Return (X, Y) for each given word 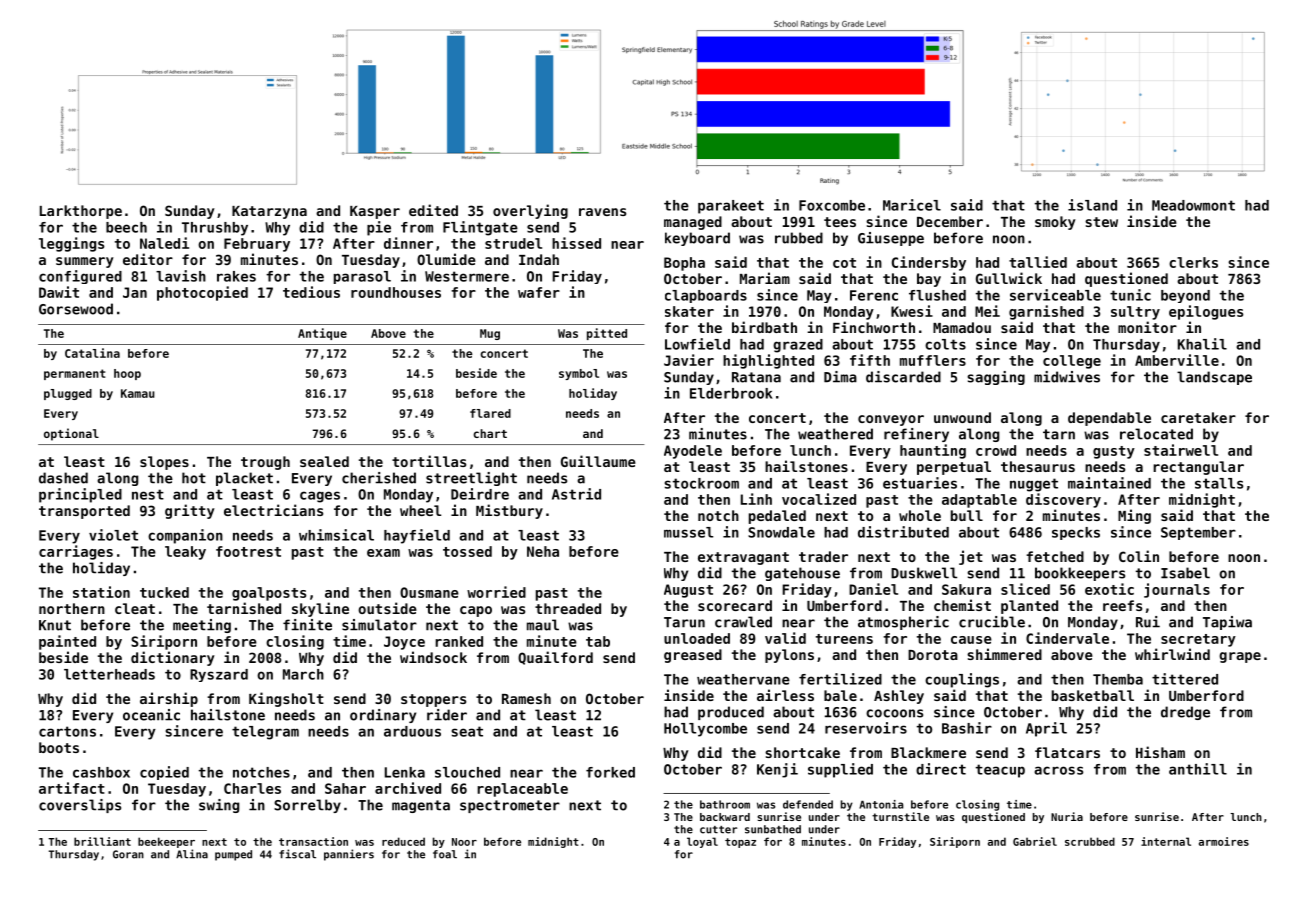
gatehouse (802, 574)
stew (1101, 222)
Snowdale (781, 532)
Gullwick (1009, 278)
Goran (128, 854)
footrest (248, 551)
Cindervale (1067, 638)
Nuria (1067, 816)
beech (126, 227)
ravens (602, 212)
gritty (190, 511)
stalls (1219, 483)
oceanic (151, 715)
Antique (322, 334)
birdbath (764, 327)
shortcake (802, 752)
